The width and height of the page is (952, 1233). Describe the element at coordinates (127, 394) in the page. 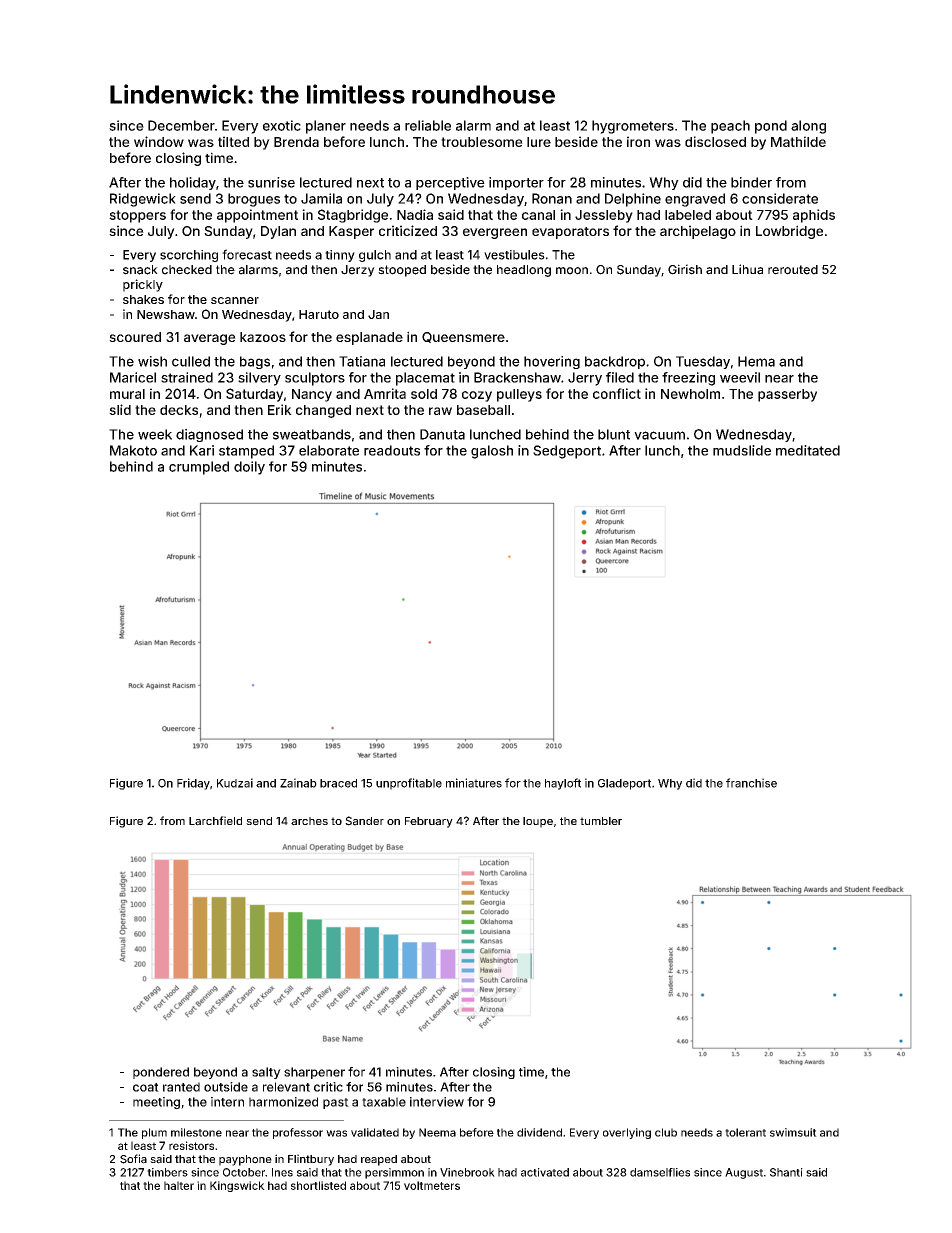

I see `mural` at that location.
